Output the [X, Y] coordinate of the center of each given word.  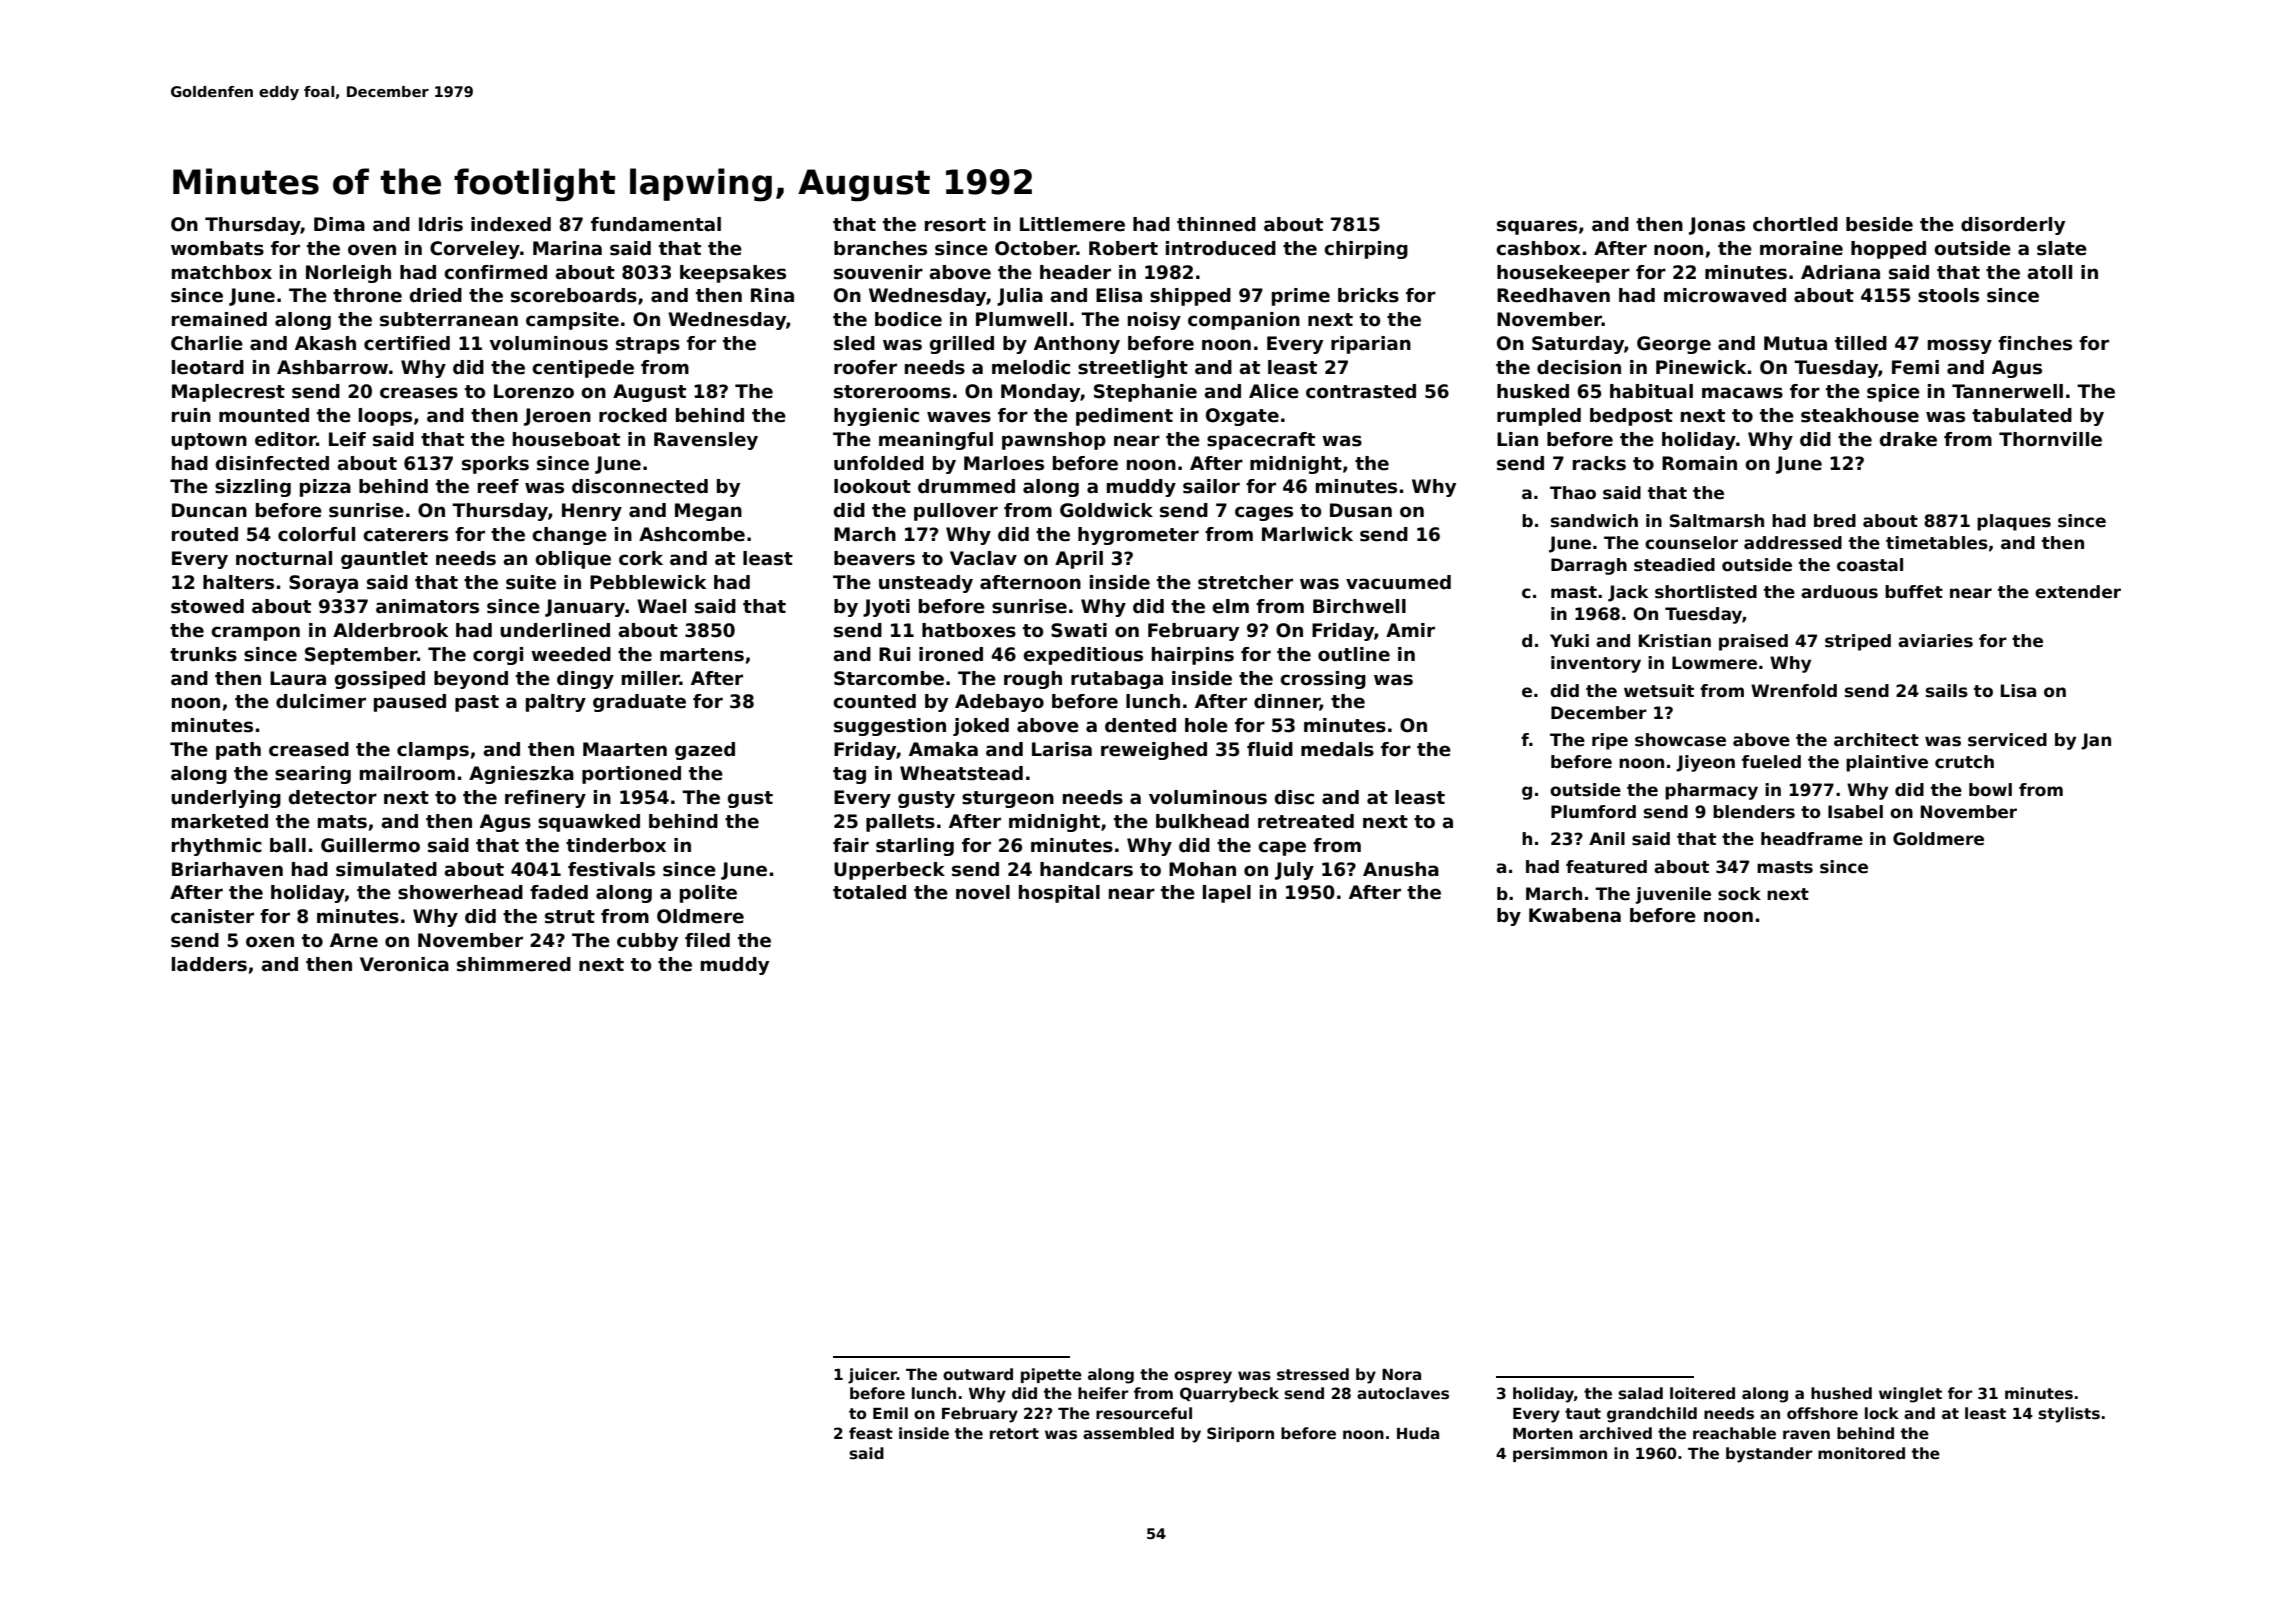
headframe [1812, 839]
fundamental [656, 224]
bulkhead [1202, 821]
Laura [298, 678]
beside [1879, 224]
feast [871, 1433]
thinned [1216, 224]
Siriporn [1240, 1434]
